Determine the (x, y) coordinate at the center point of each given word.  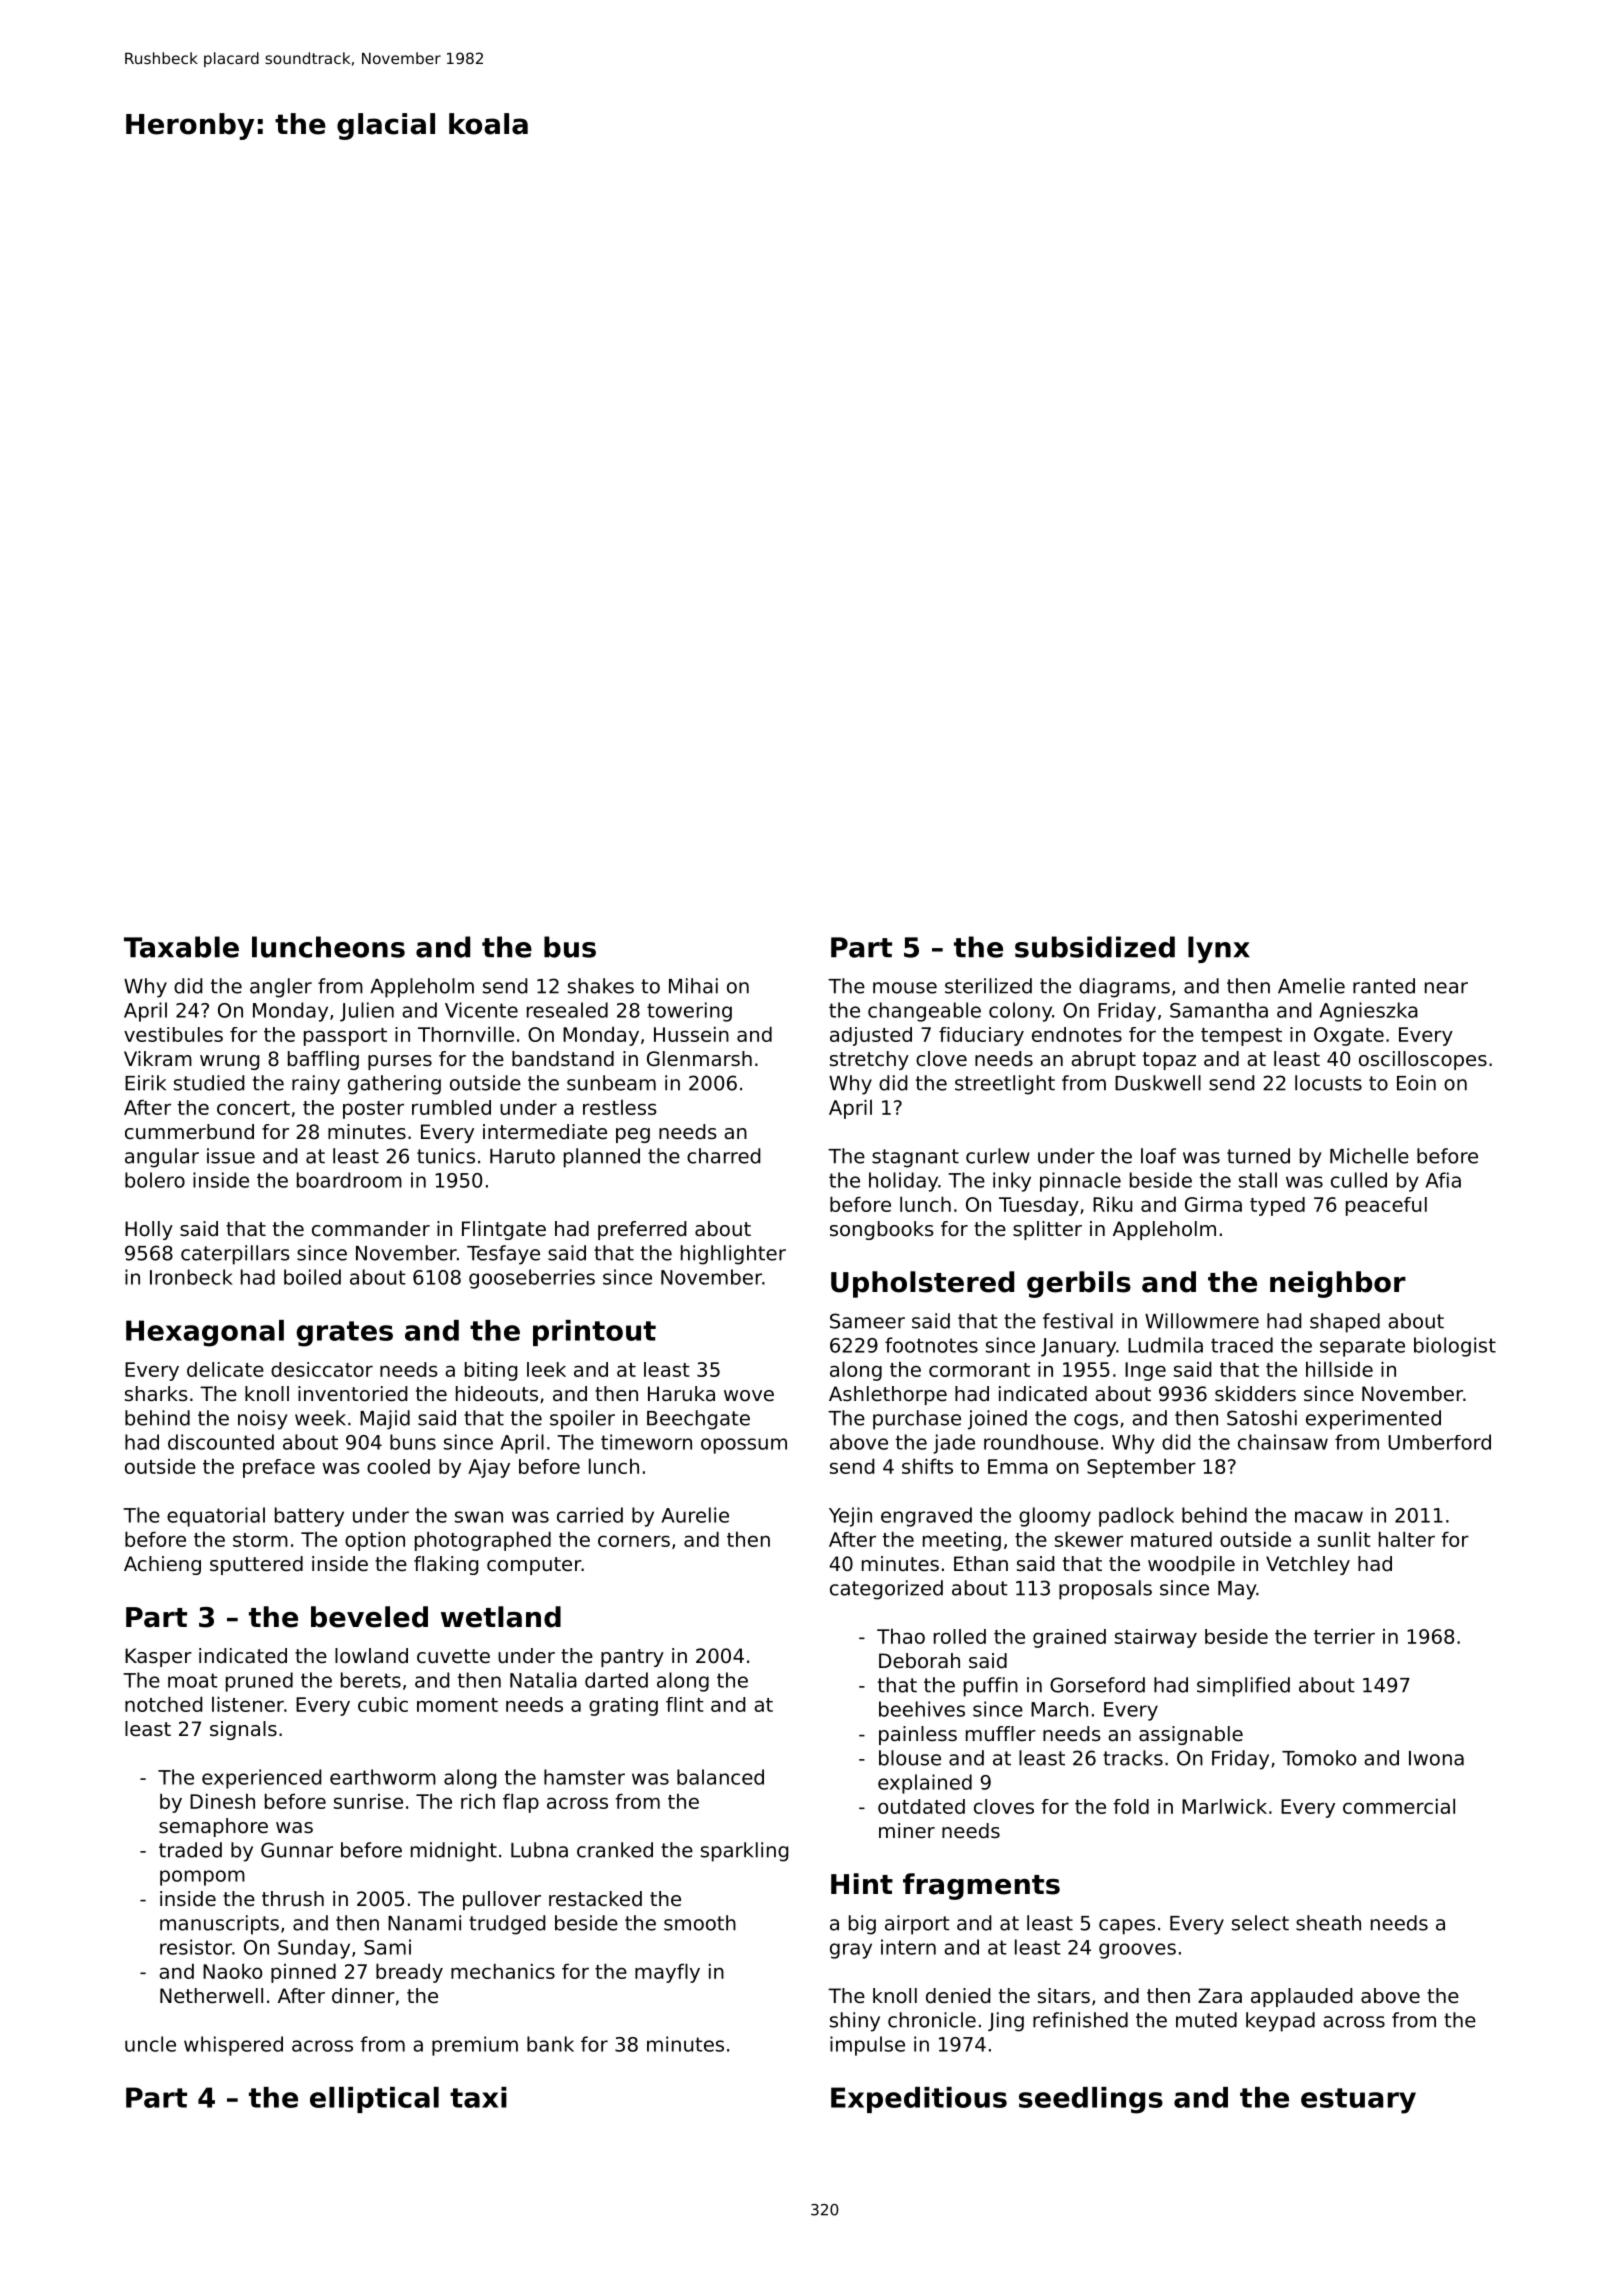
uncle (150, 2044)
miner (907, 1830)
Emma (1018, 1466)
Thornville (466, 1034)
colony (1020, 1012)
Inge (1145, 1371)
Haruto (522, 1156)
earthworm (383, 1777)
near (1446, 988)
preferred (642, 1230)
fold (1131, 1806)
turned (1258, 1156)
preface (279, 1468)
